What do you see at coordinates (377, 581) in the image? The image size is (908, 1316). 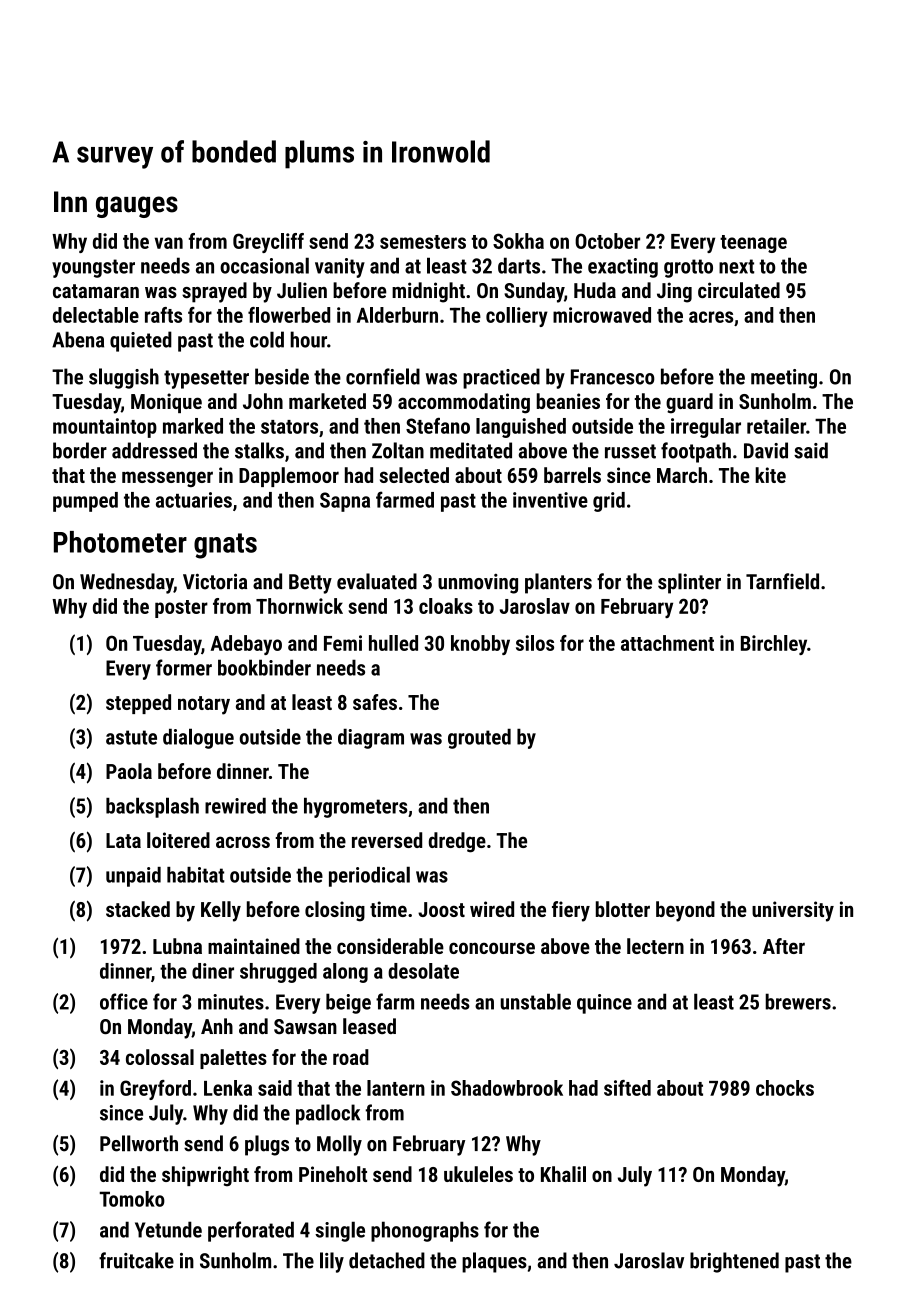 I see `evaluated` at bounding box center [377, 581].
